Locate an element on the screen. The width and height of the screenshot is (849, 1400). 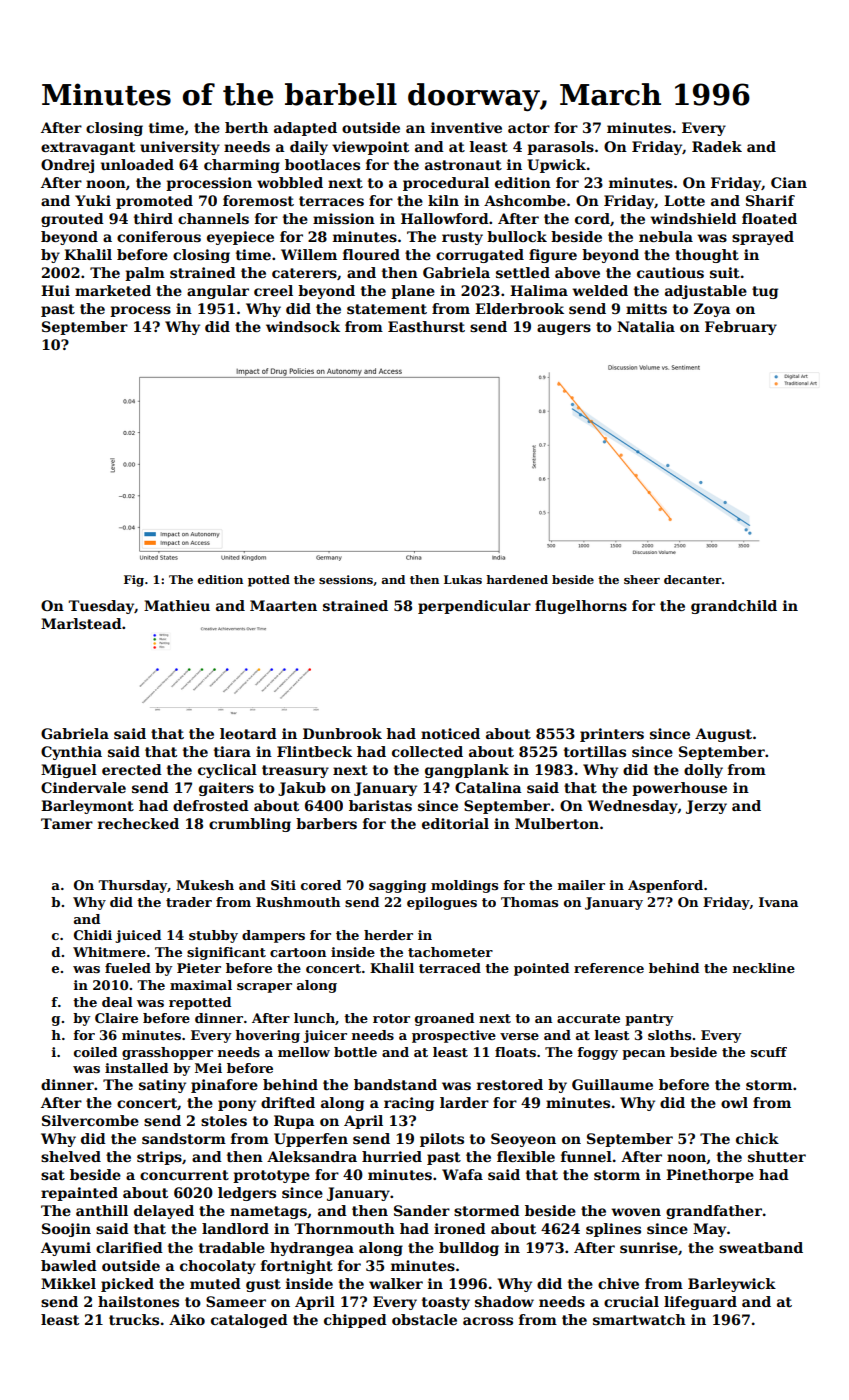
Lukas is located at coordinates (463, 579).
